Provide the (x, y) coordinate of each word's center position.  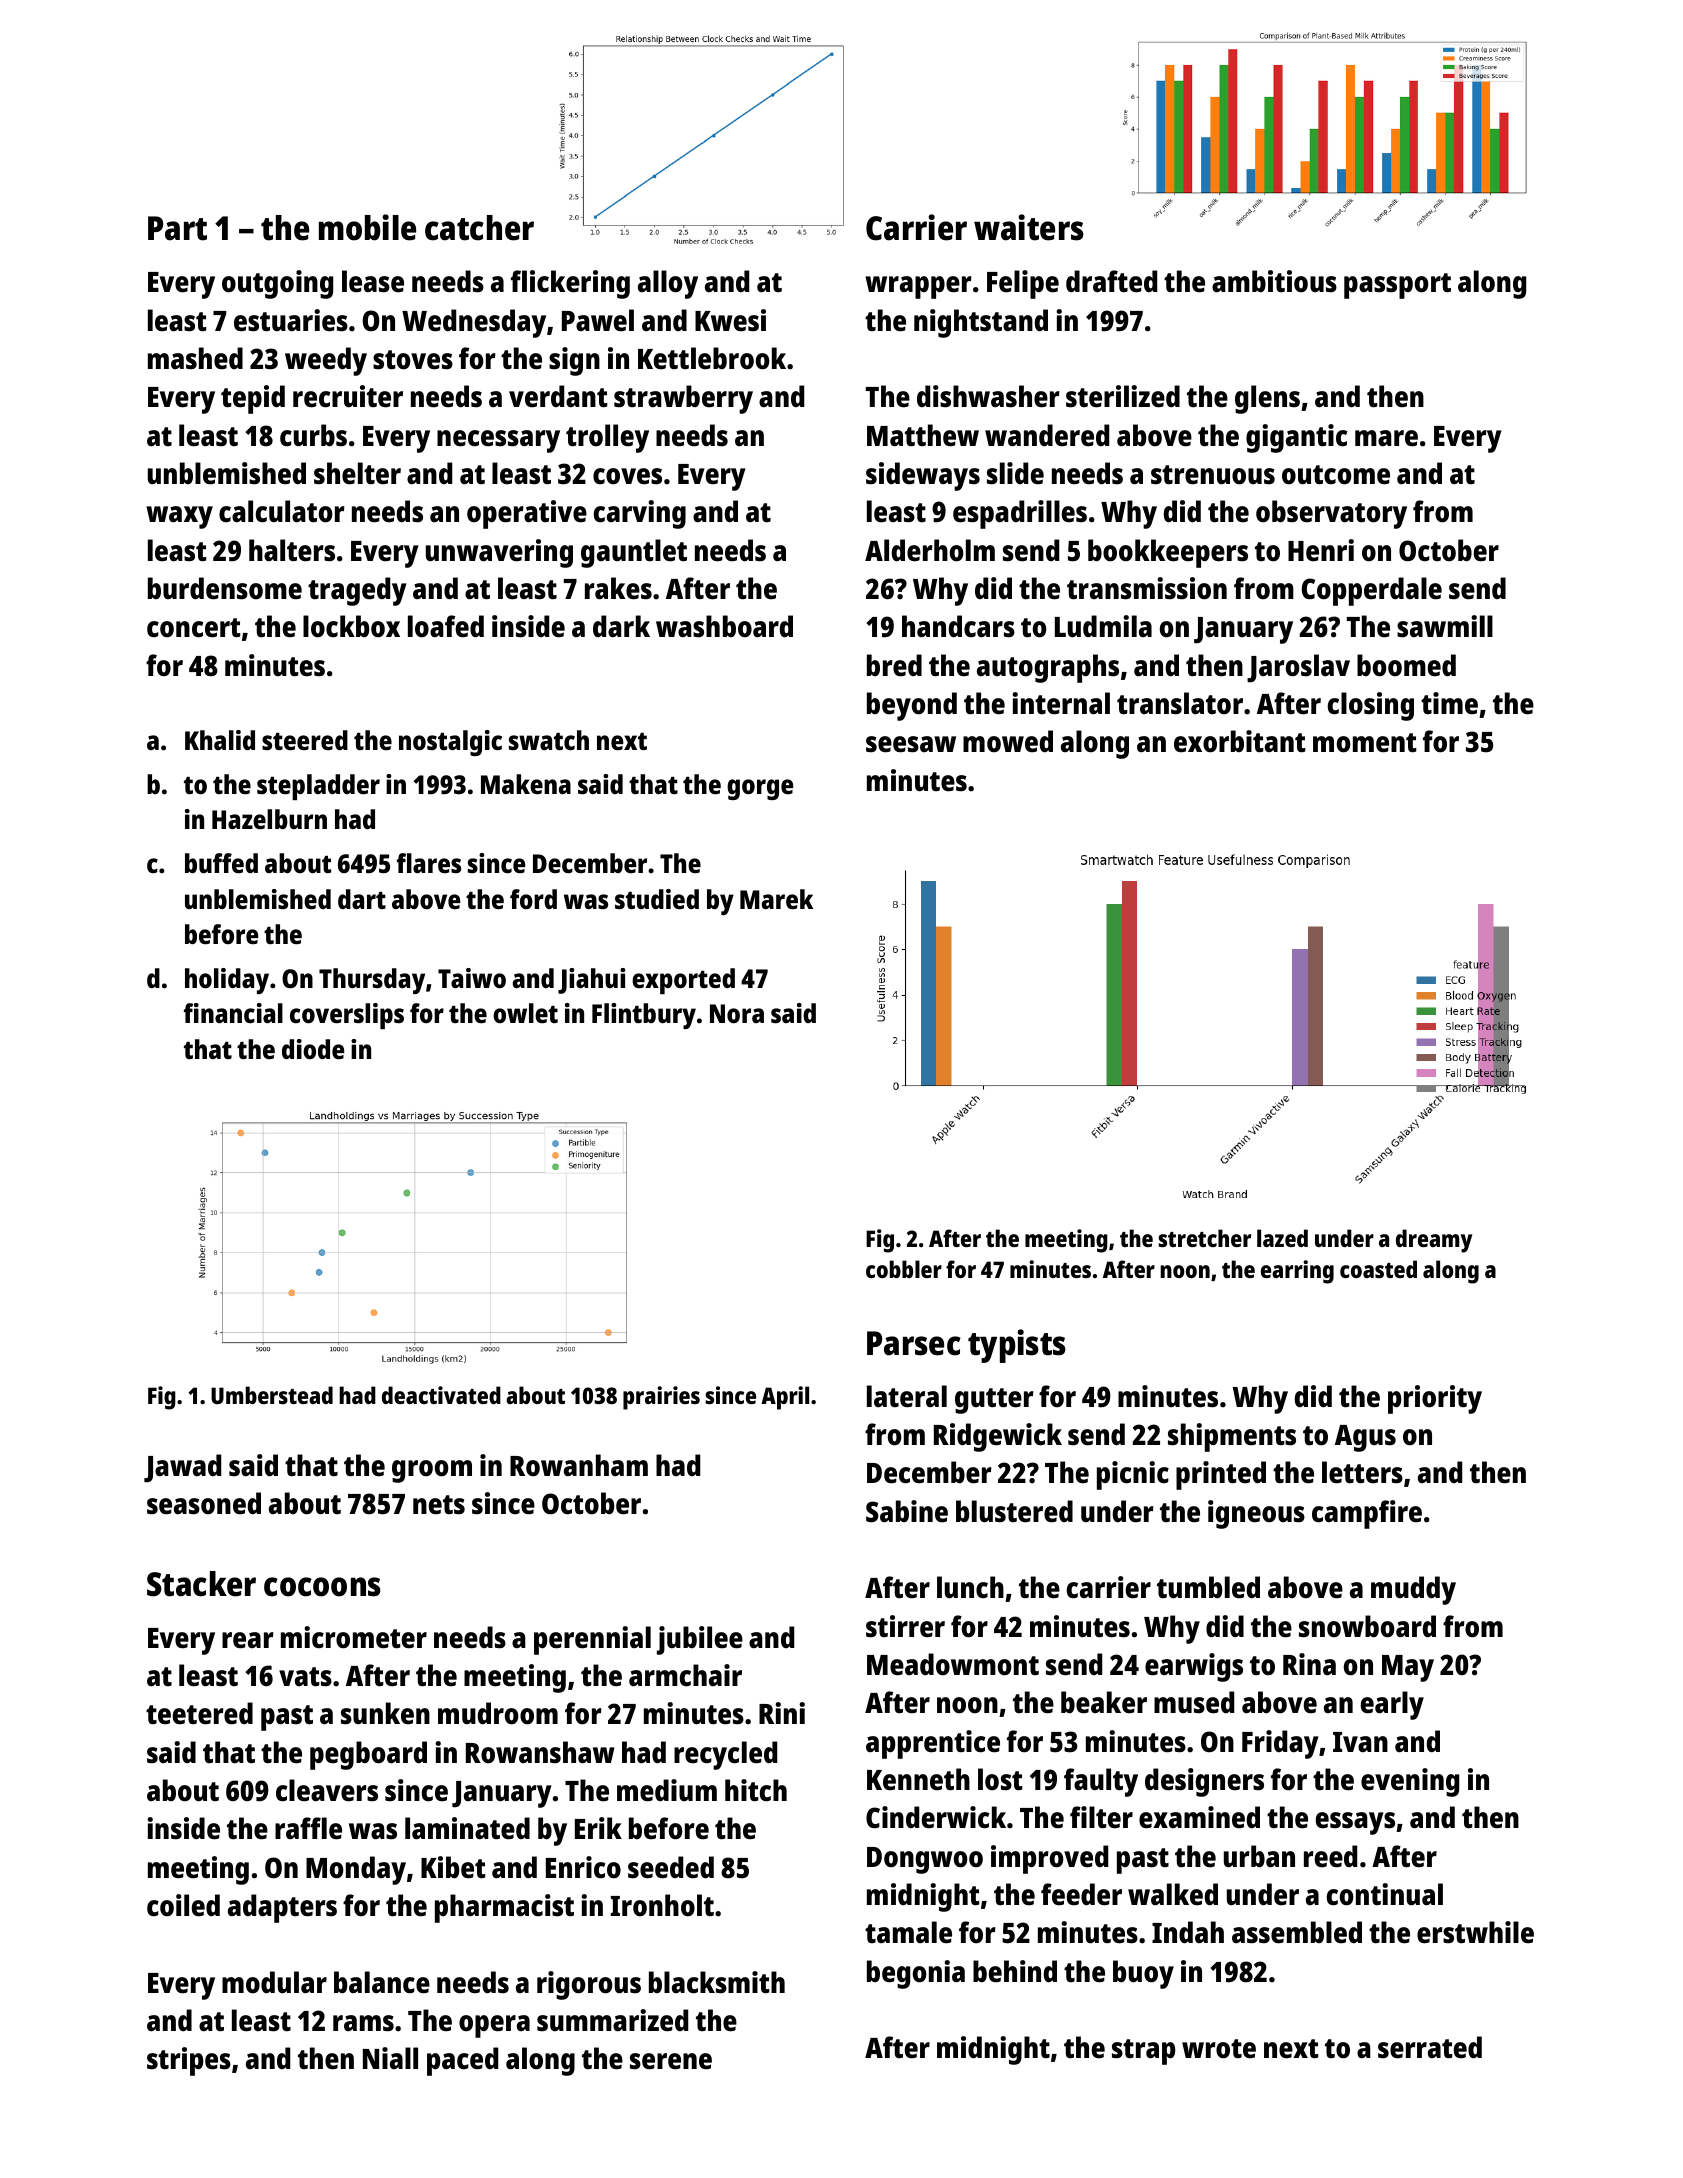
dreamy (1434, 1241)
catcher (479, 228)
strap (1143, 2052)
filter (1101, 1817)
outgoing (277, 284)
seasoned (204, 1503)
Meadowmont (953, 1664)
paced (462, 2061)
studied (657, 899)
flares (429, 863)
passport (1397, 286)
